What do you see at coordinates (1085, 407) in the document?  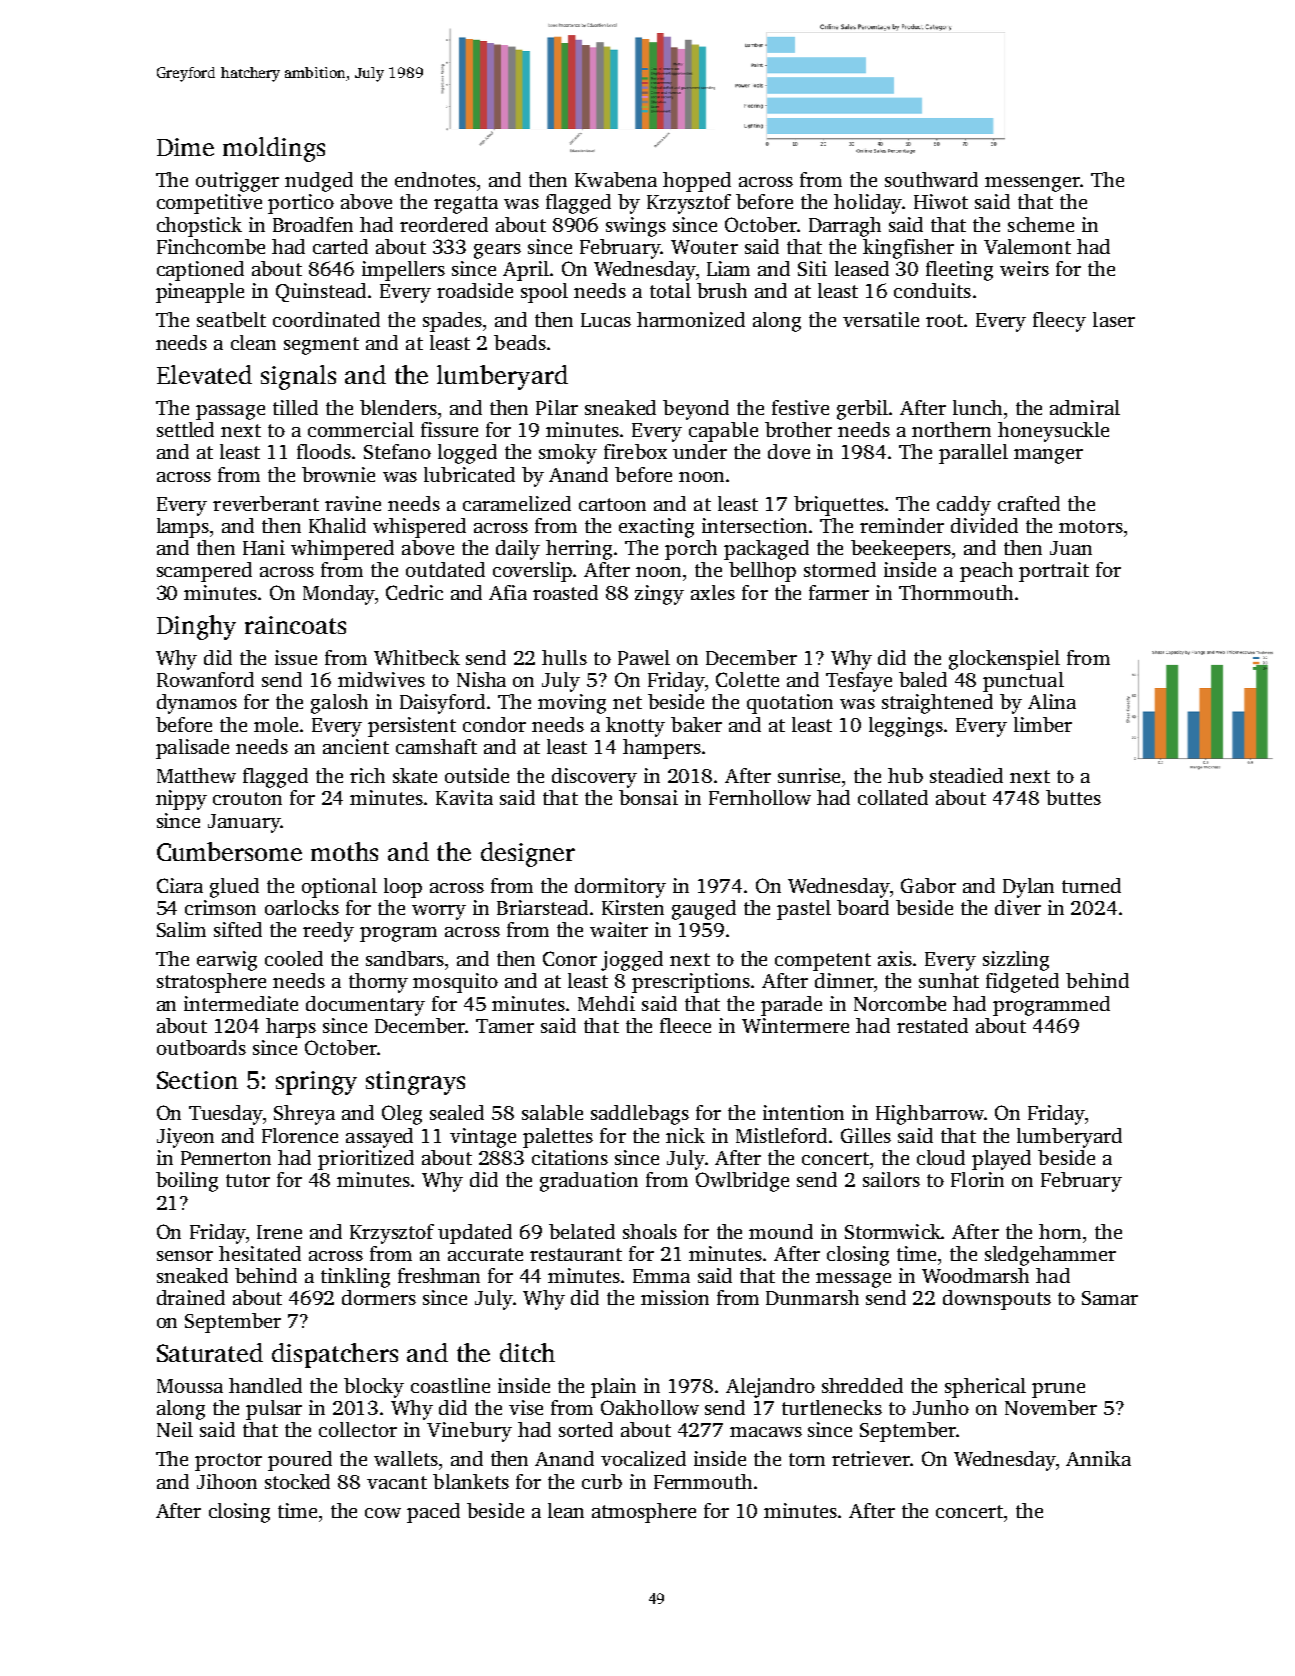 I see `admiral` at bounding box center [1085, 407].
